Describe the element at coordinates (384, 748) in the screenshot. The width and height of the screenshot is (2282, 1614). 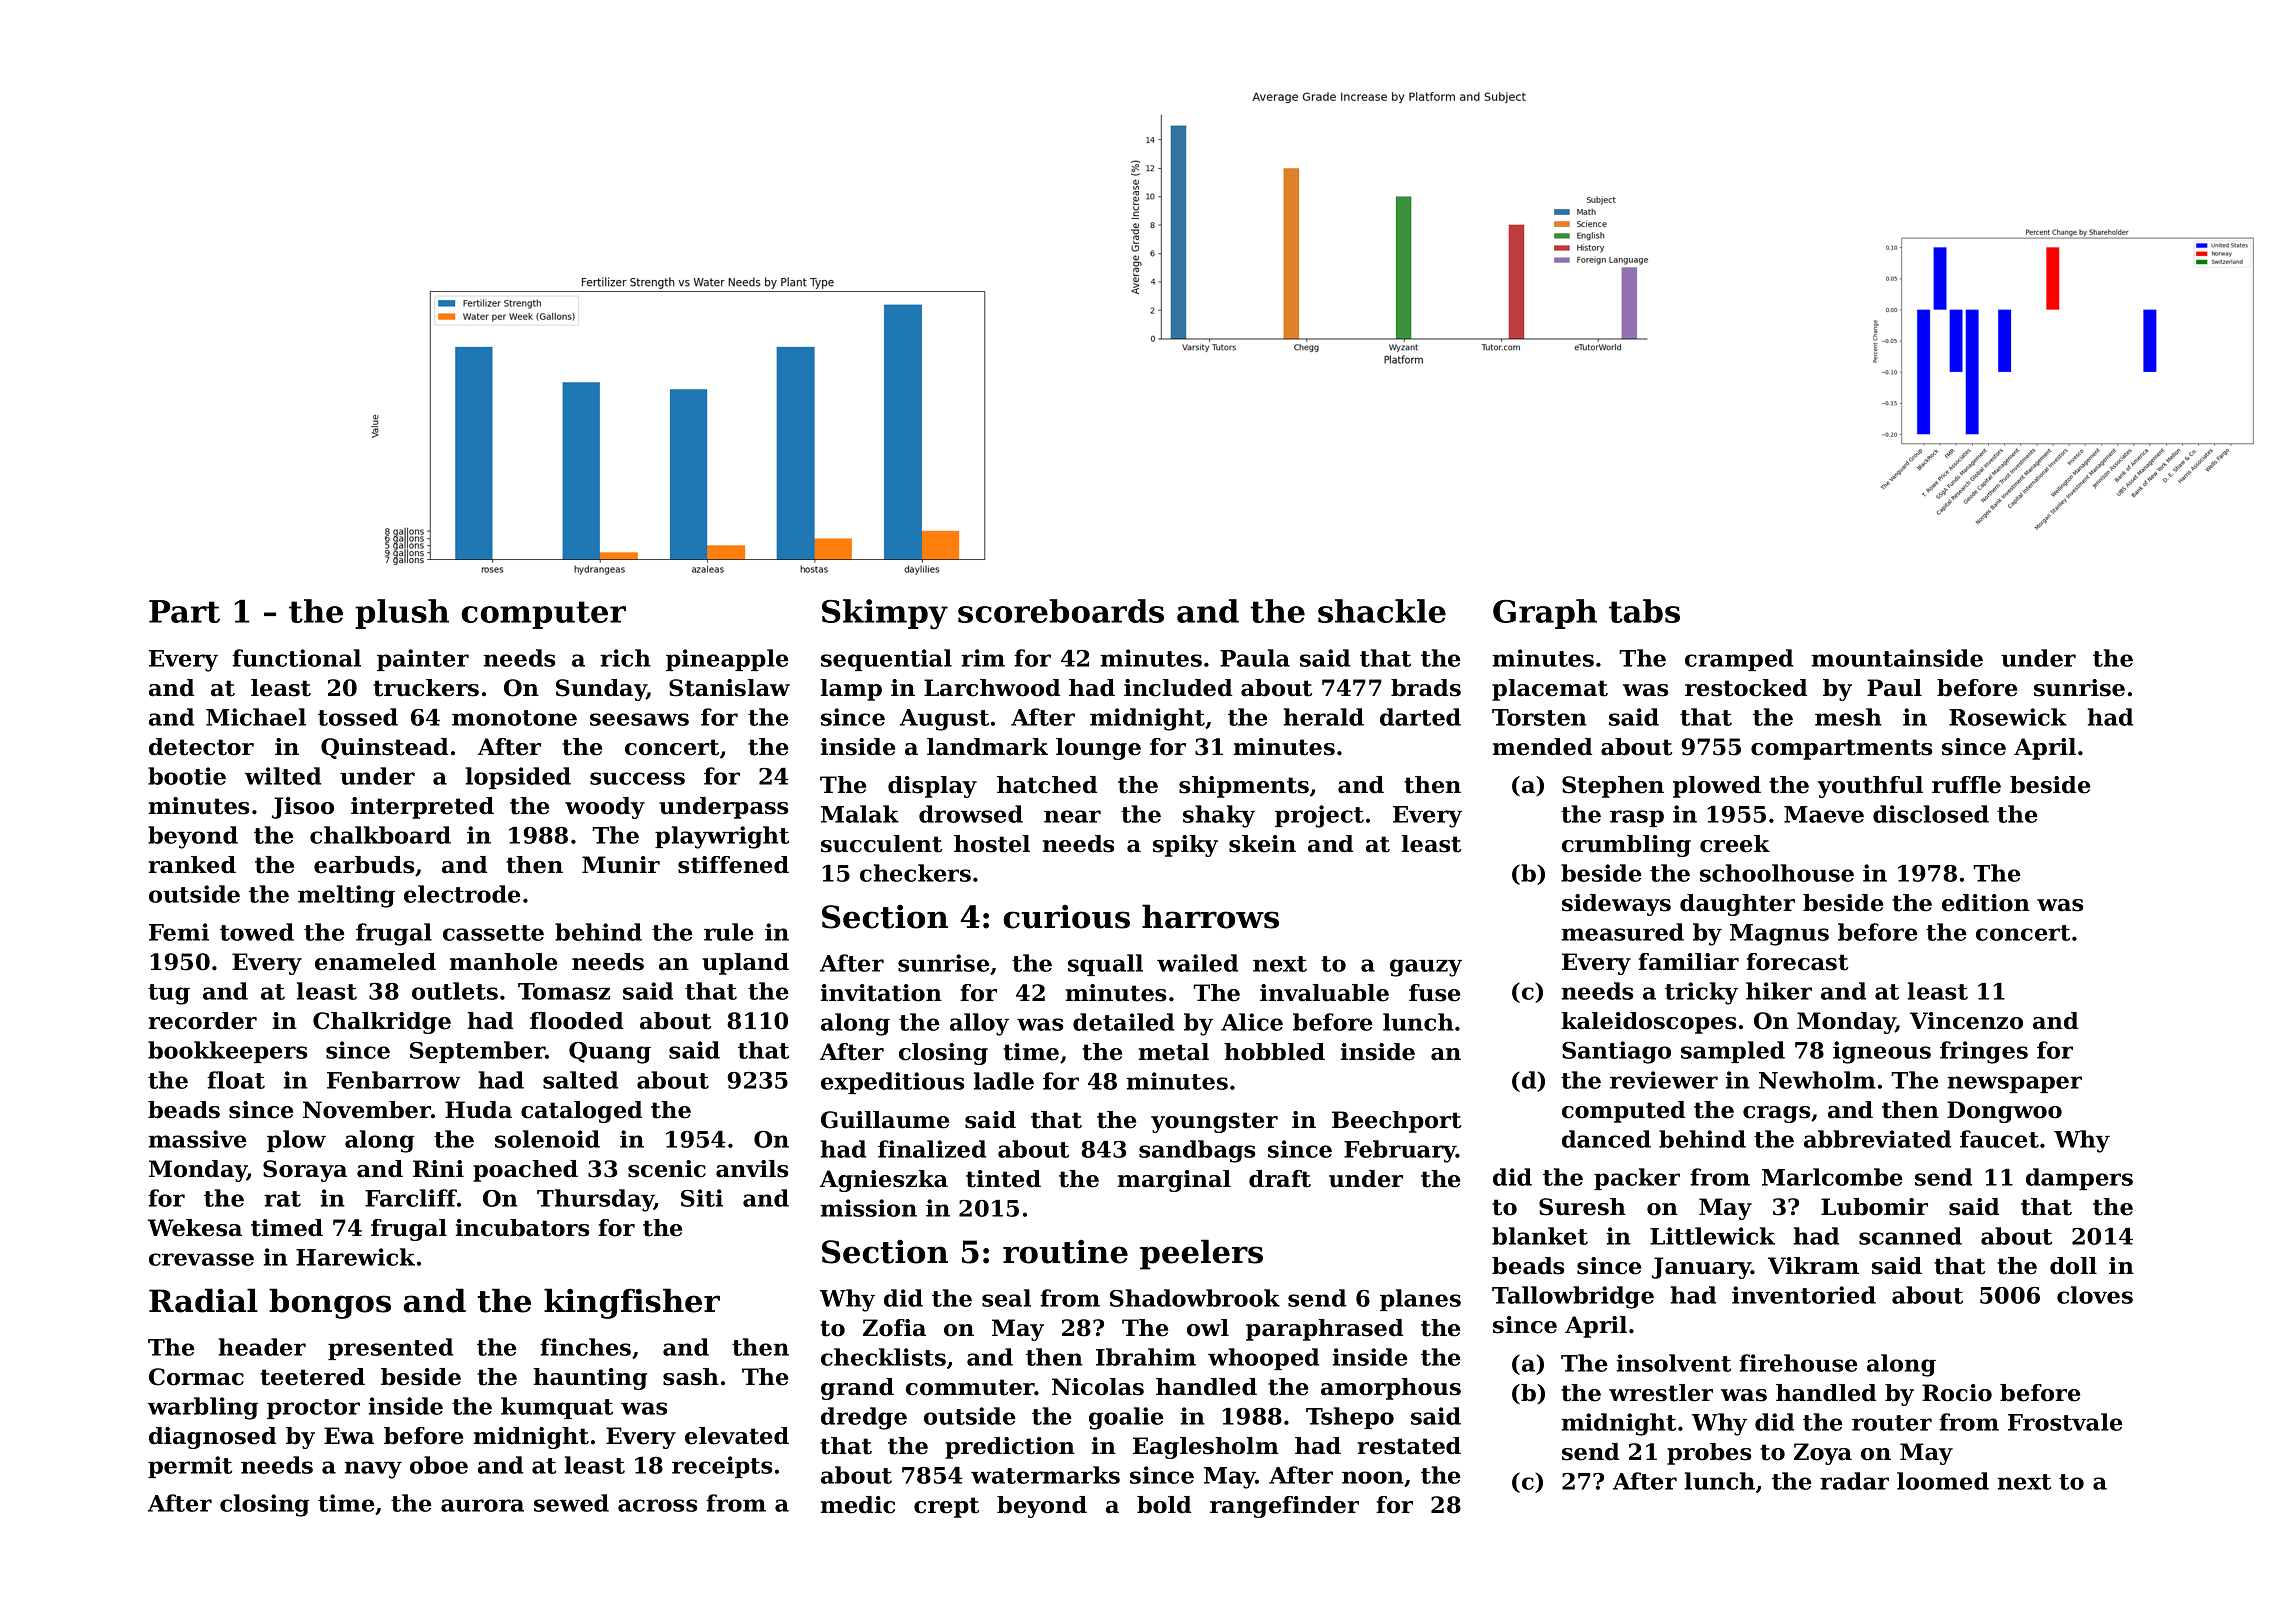
I see `Quinstead` at that location.
